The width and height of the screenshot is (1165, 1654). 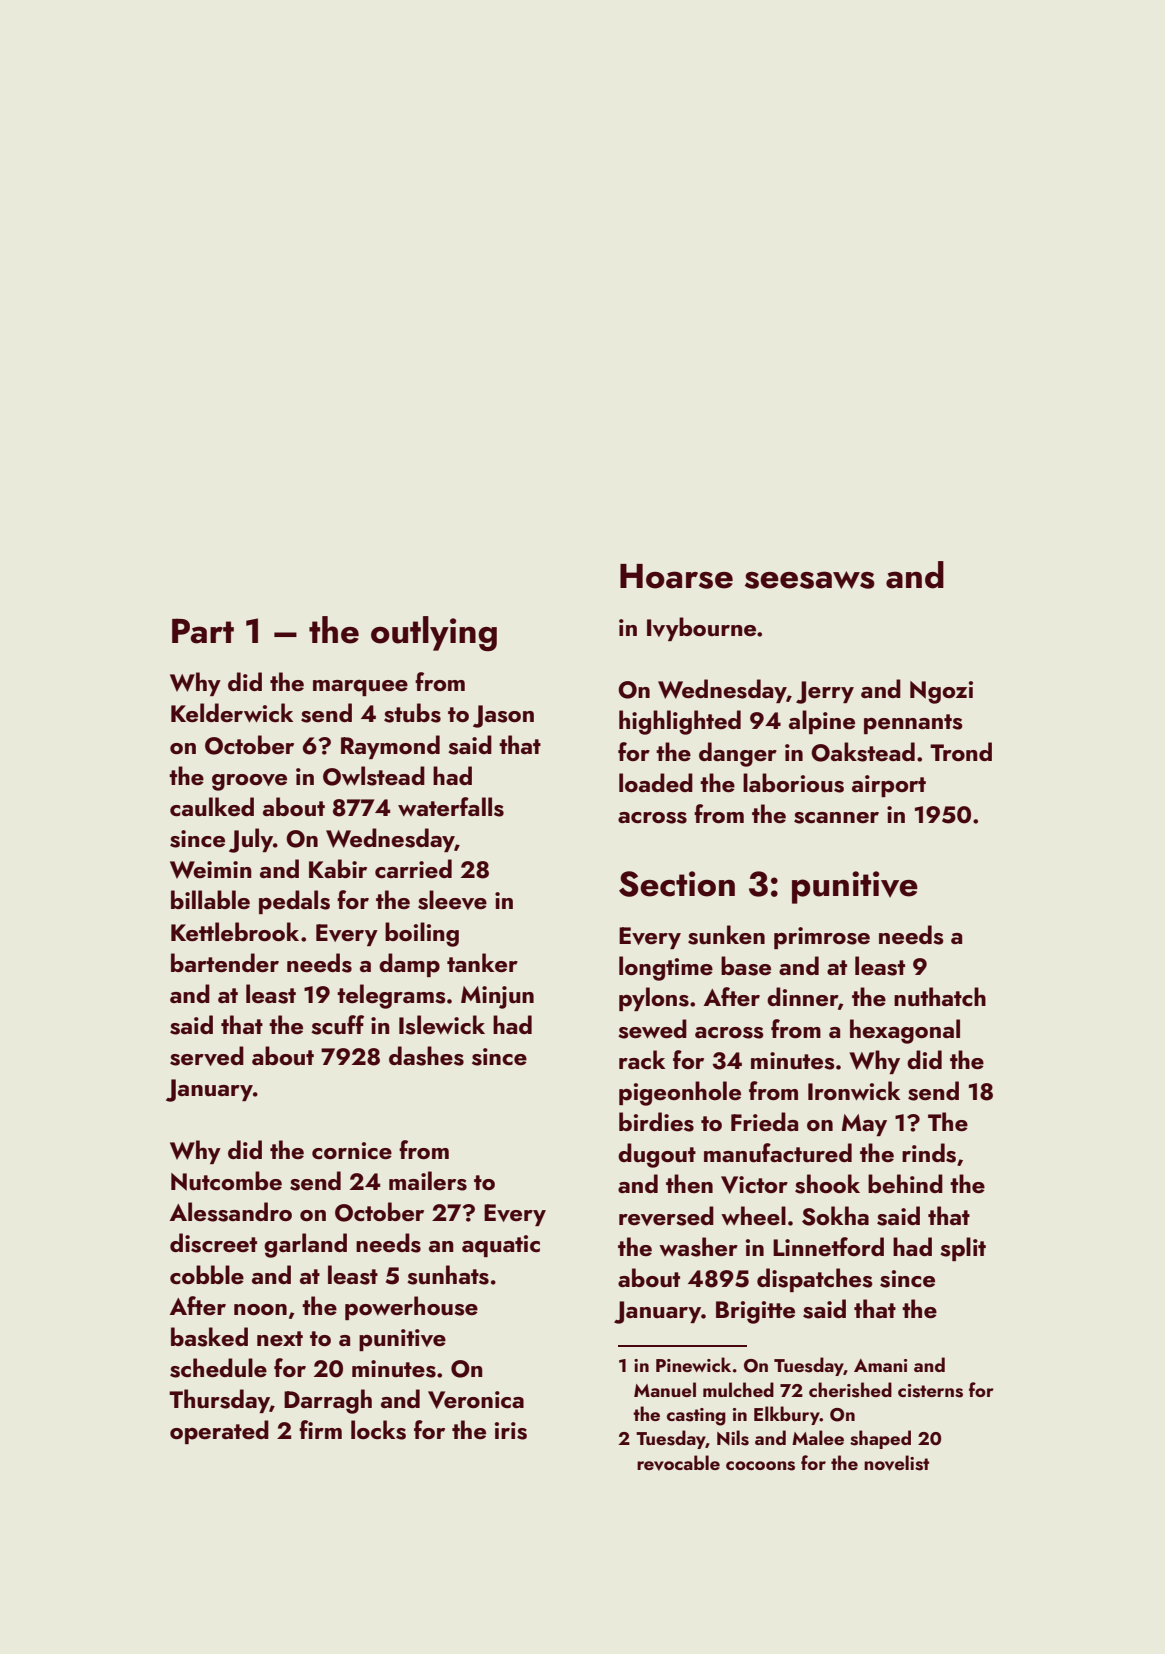 What do you see at coordinates (501, 1246) in the screenshot?
I see `aquatic` at bounding box center [501, 1246].
